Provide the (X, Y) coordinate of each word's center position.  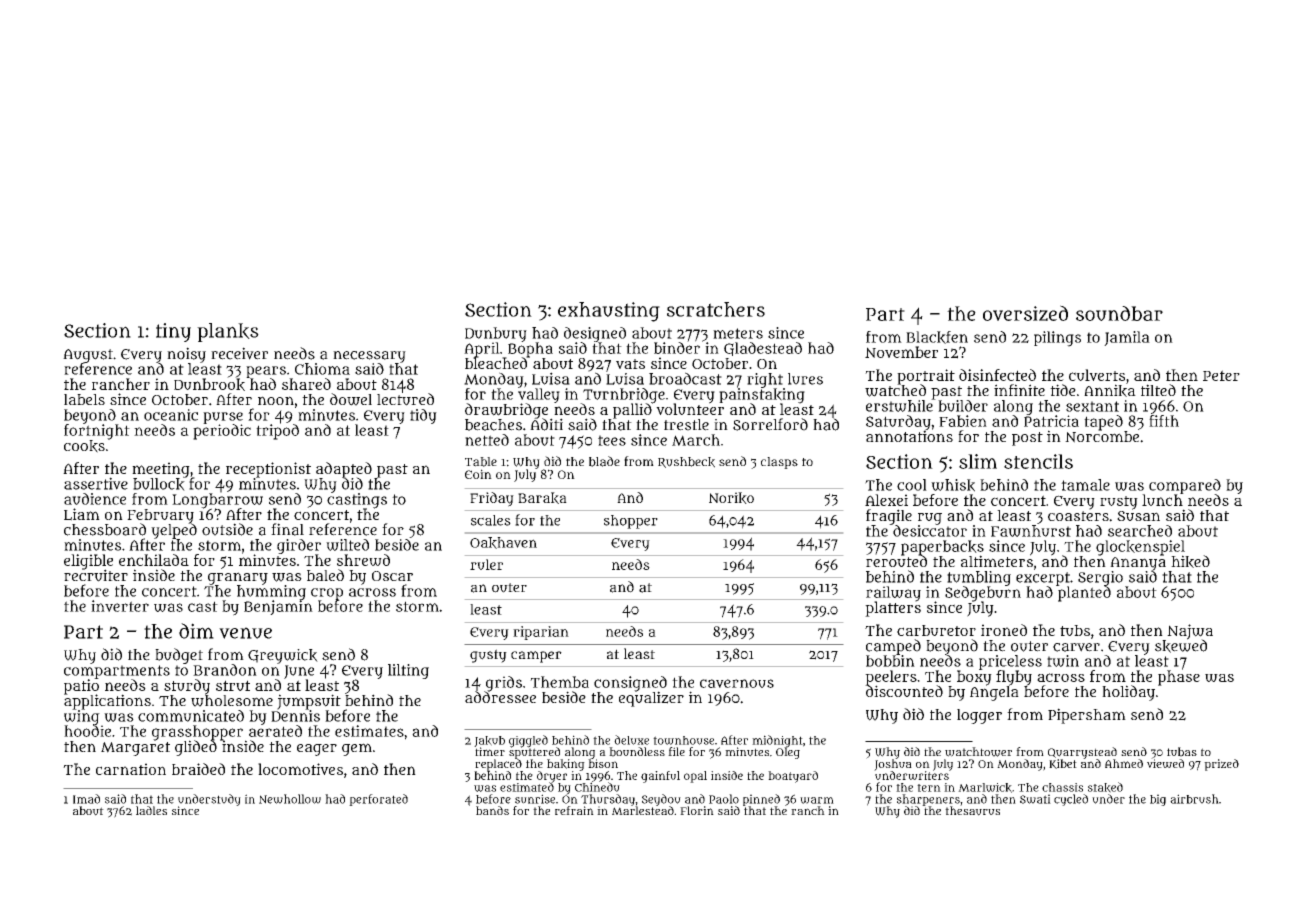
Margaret (135, 749)
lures (805, 379)
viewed (1165, 763)
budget (179, 656)
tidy (423, 416)
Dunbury (496, 334)
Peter (1221, 375)
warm (817, 800)
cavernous (737, 683)
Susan (1138, 516)
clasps (779, 463)
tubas (1182, 752)
